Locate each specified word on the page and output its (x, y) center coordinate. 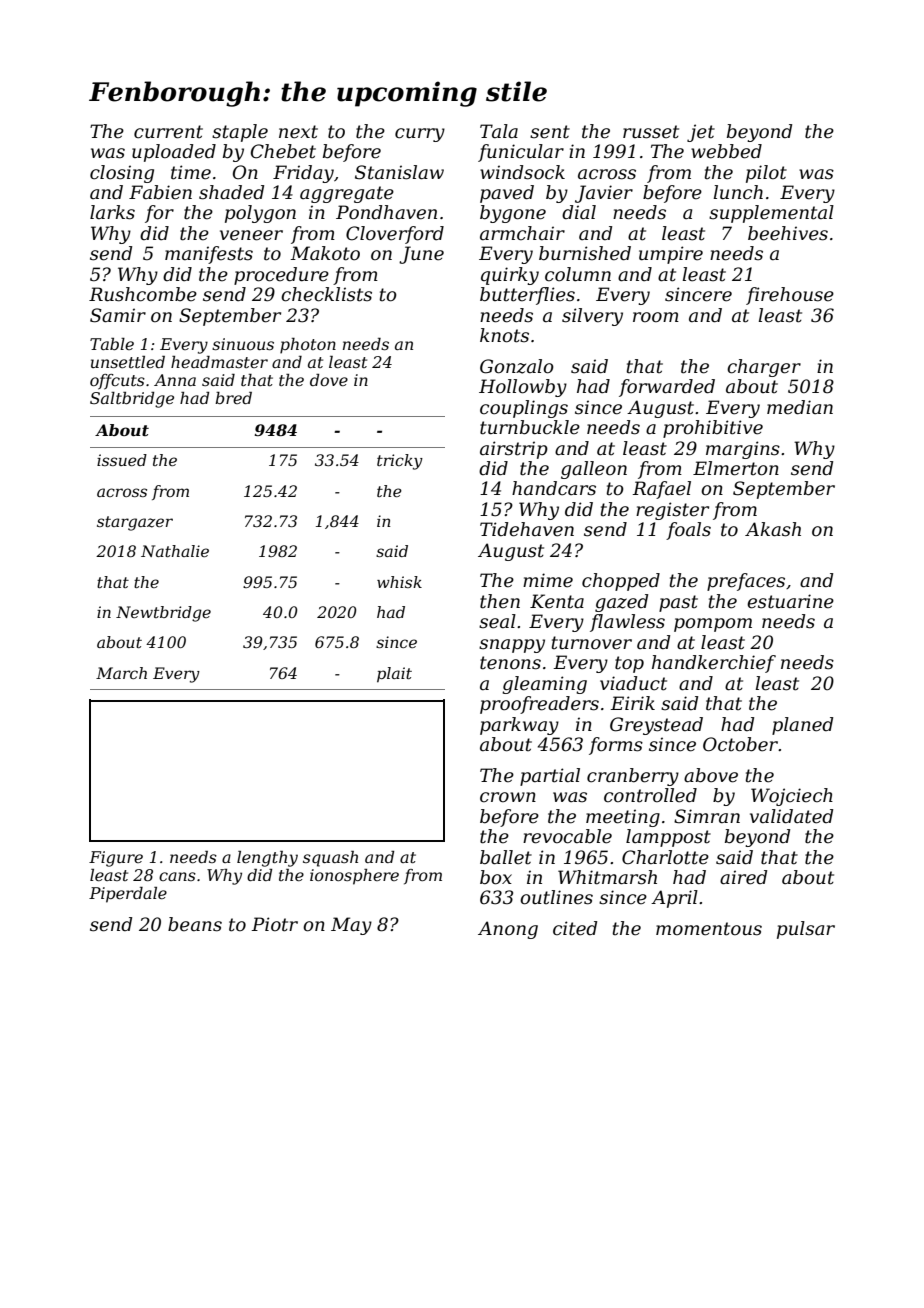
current (168, 132)
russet (651, 132)
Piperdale (128, 895)
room (656, 317)
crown (508, 797)
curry (420, 135)
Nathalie (175, 551)
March (121, 673)
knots (504, 335)
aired (743, 877)
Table (112, 344)
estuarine (790, 601)
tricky (400, 462)
